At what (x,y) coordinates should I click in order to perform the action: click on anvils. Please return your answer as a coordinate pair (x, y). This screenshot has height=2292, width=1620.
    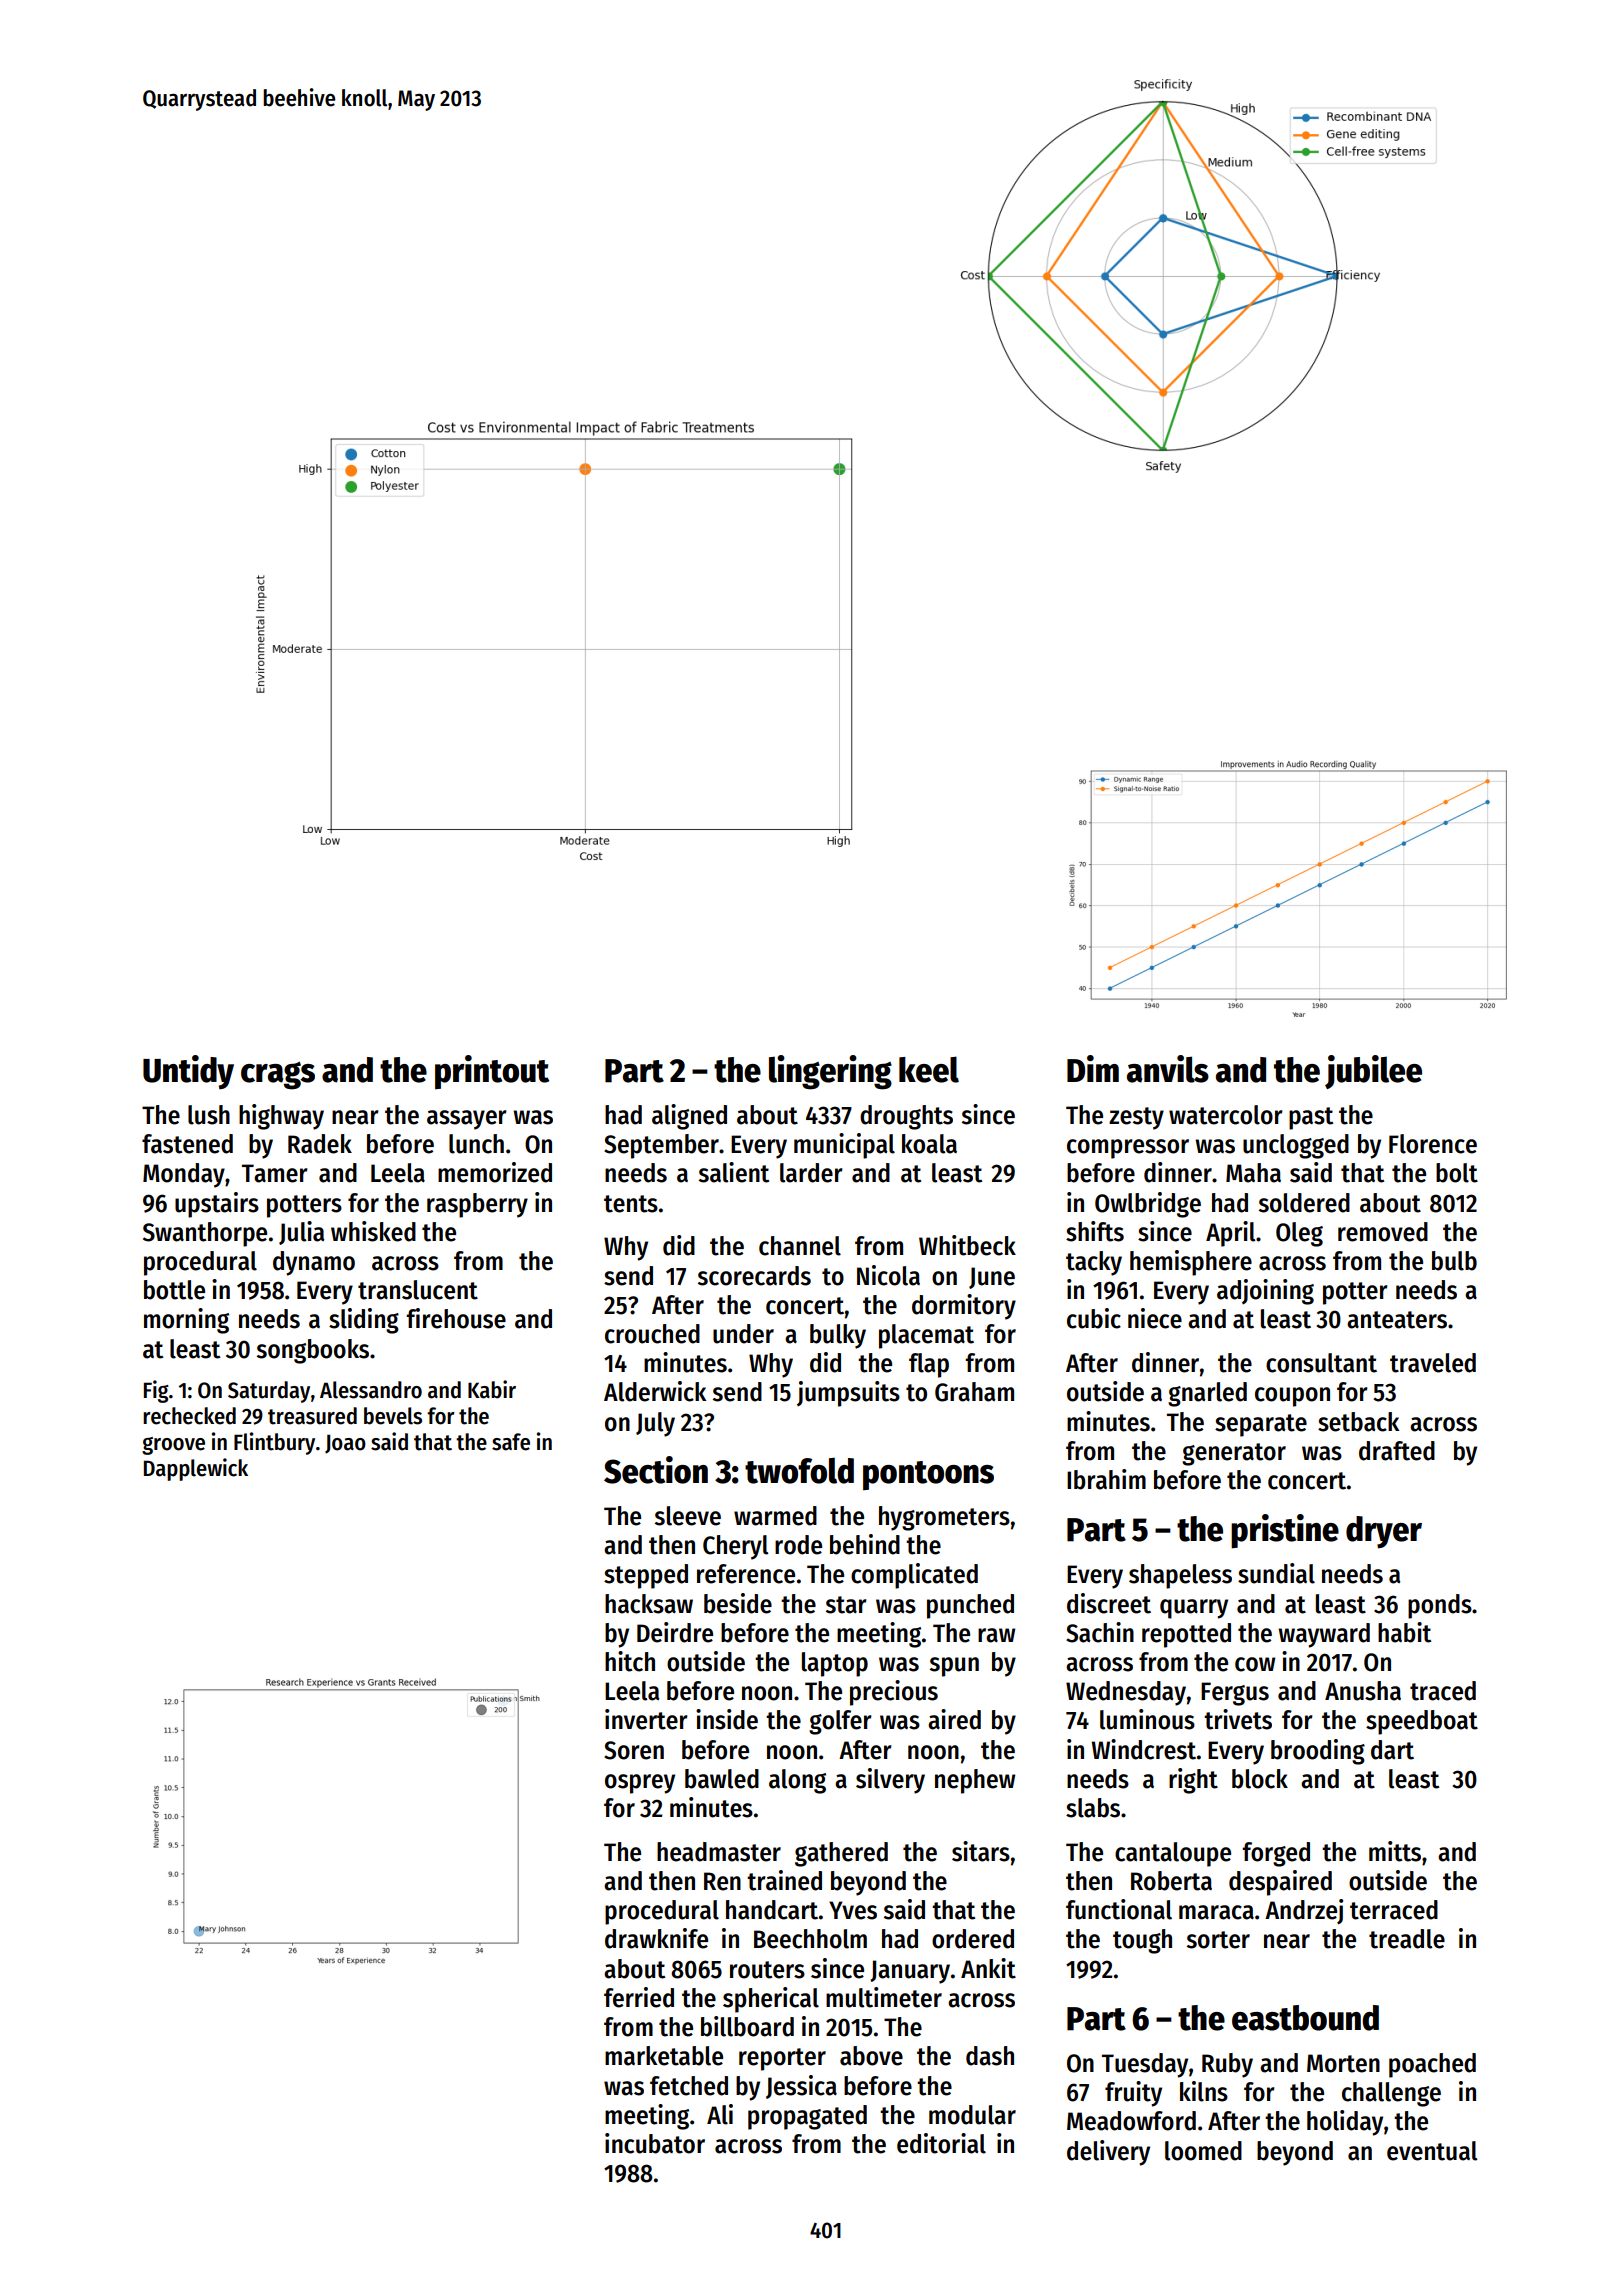
    Looking at the image, I should click on (1168, 1069).
